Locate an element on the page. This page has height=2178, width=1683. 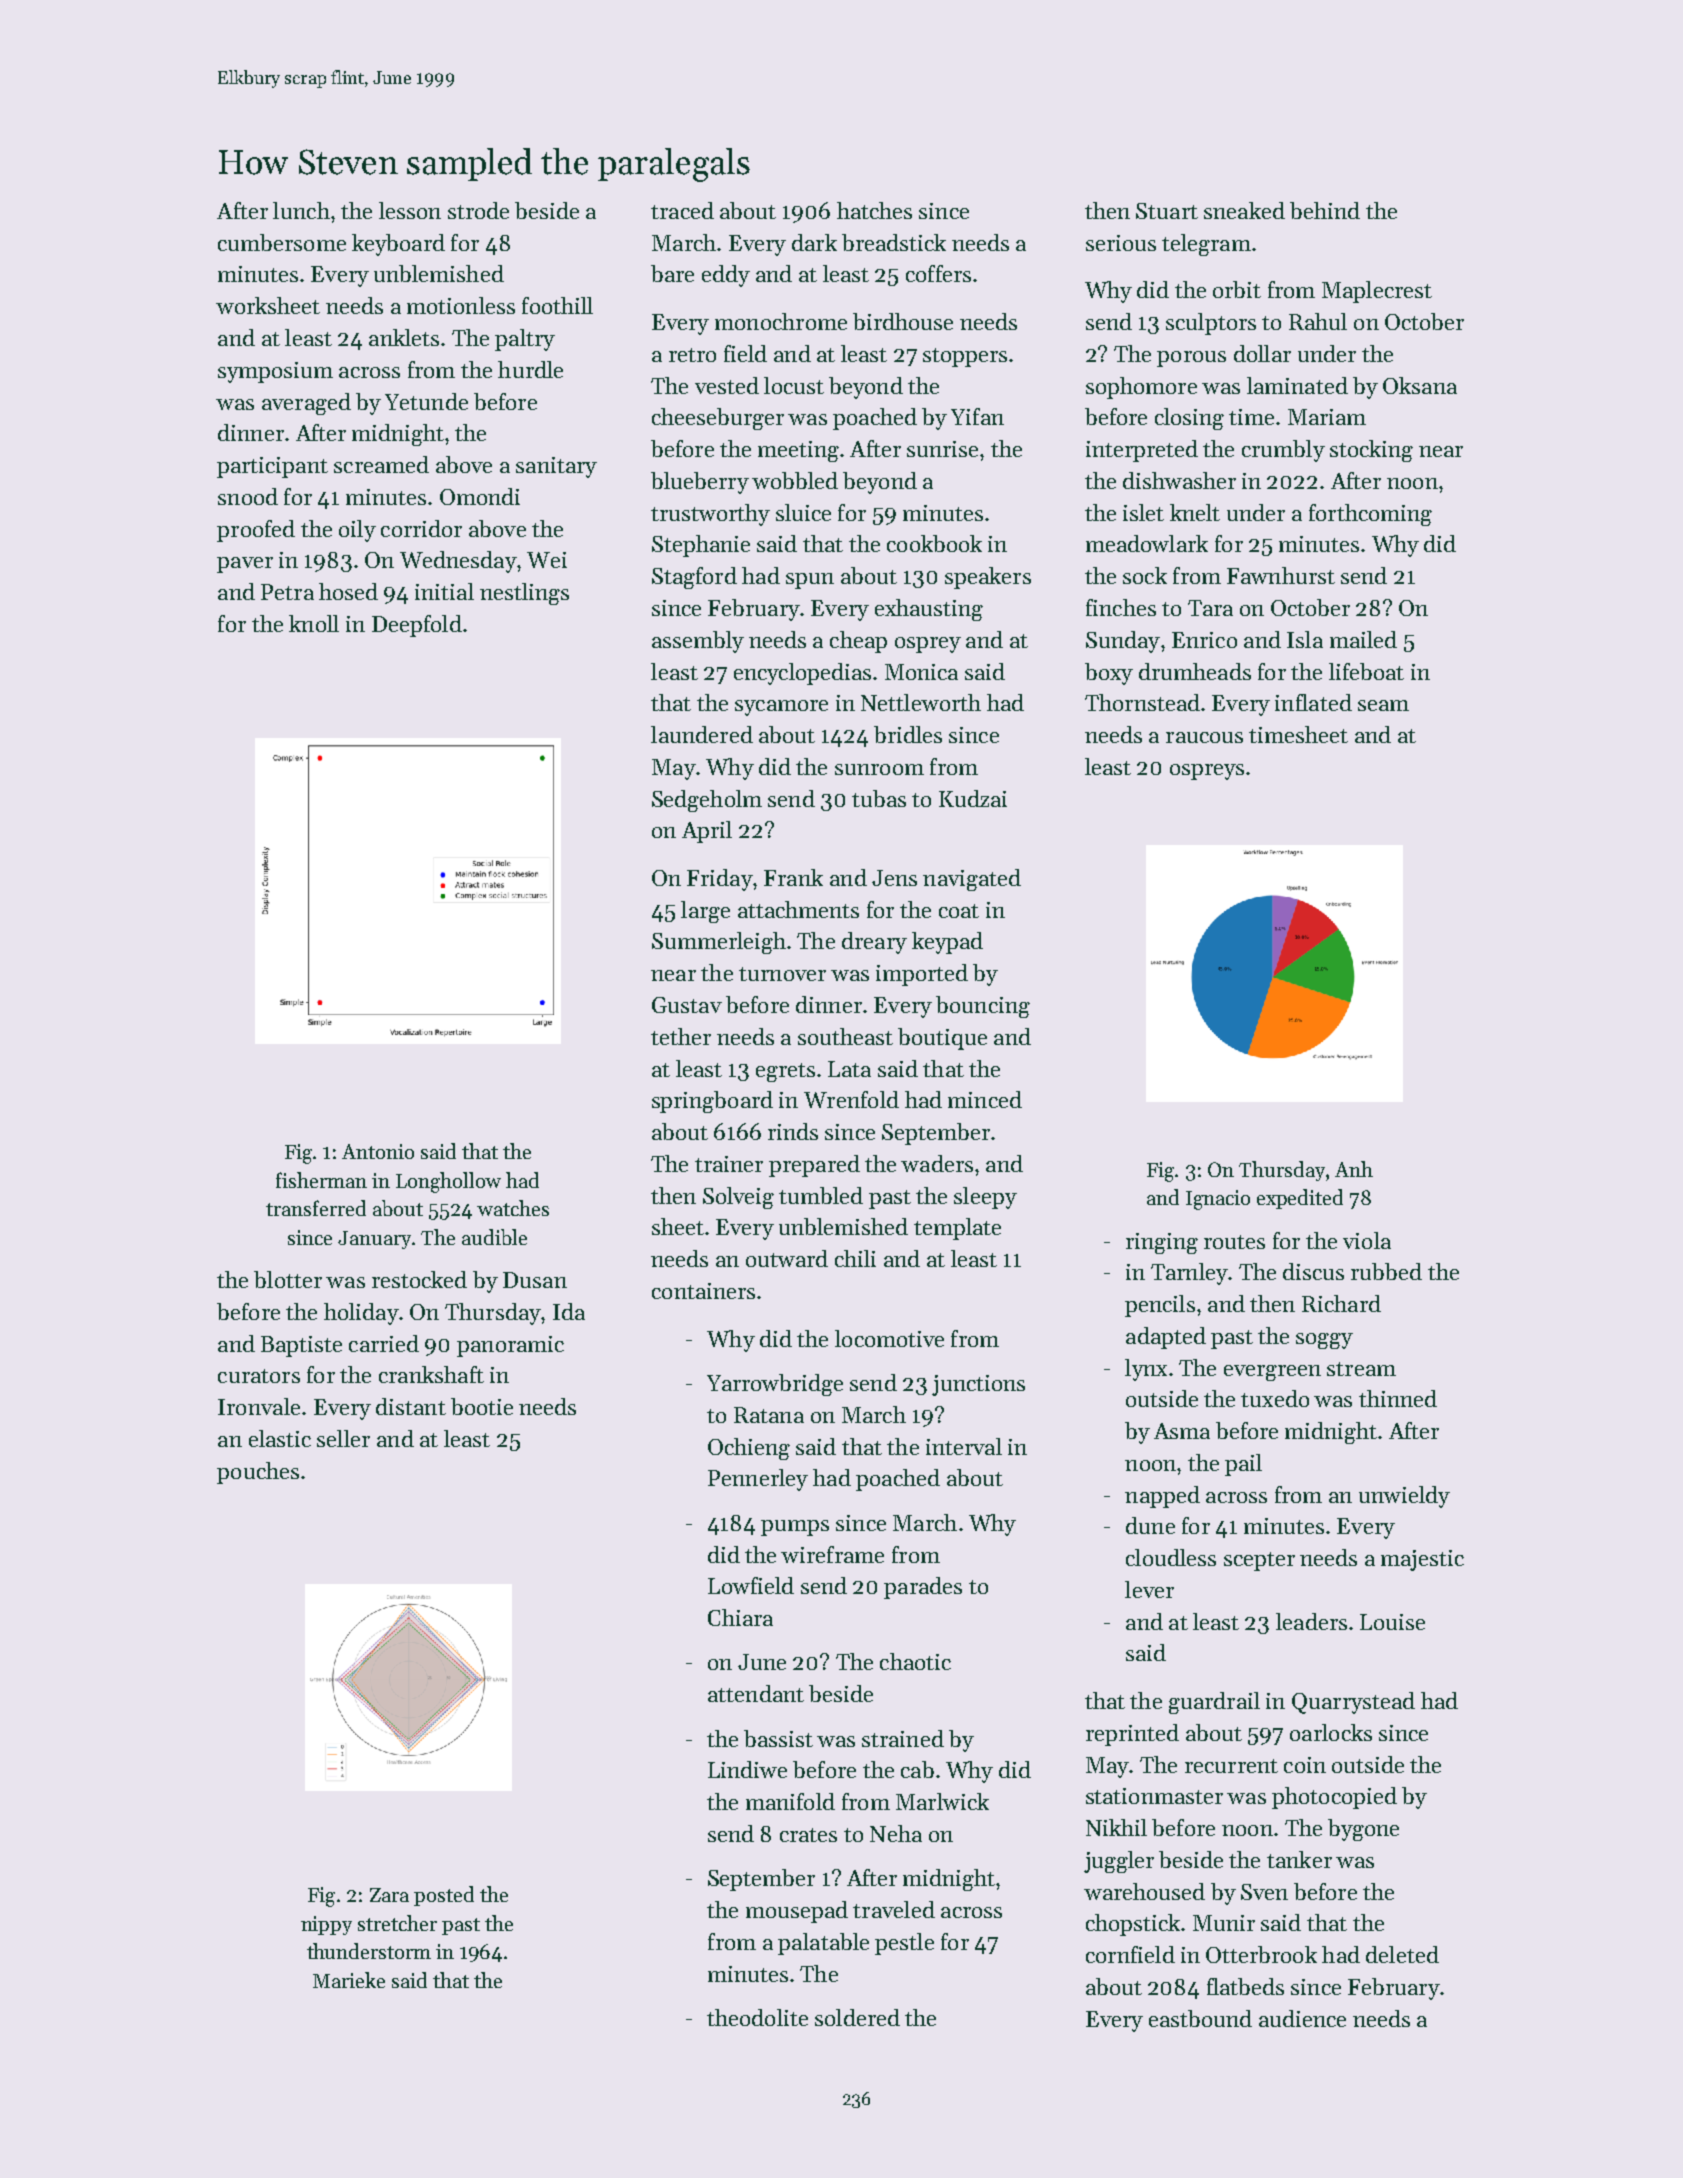
waders is located at coordinates (937, 1163).
